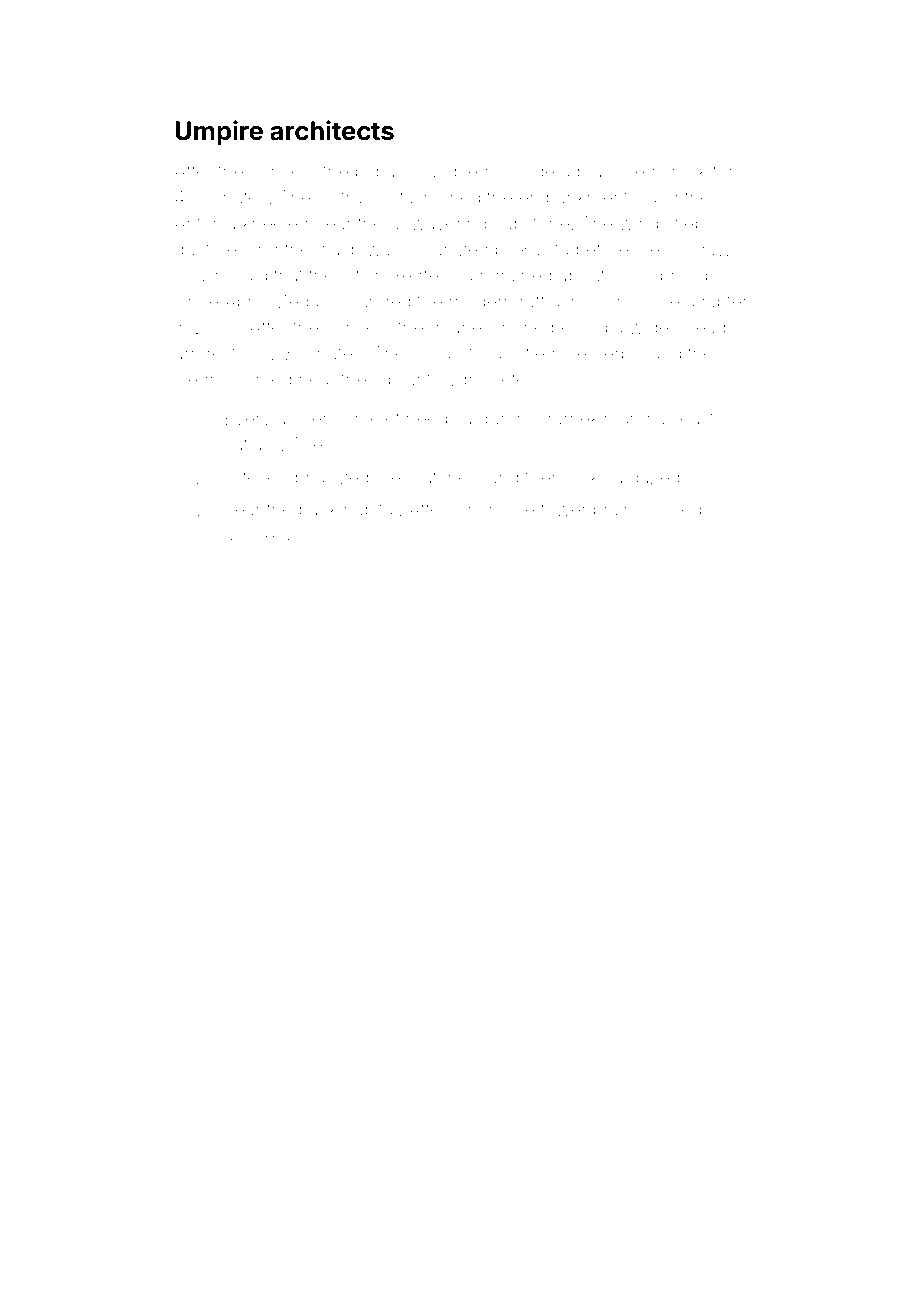  What do you see at coordinates (205, 354) in the page?
I see `armrest` at bounding box center [205, 354].
